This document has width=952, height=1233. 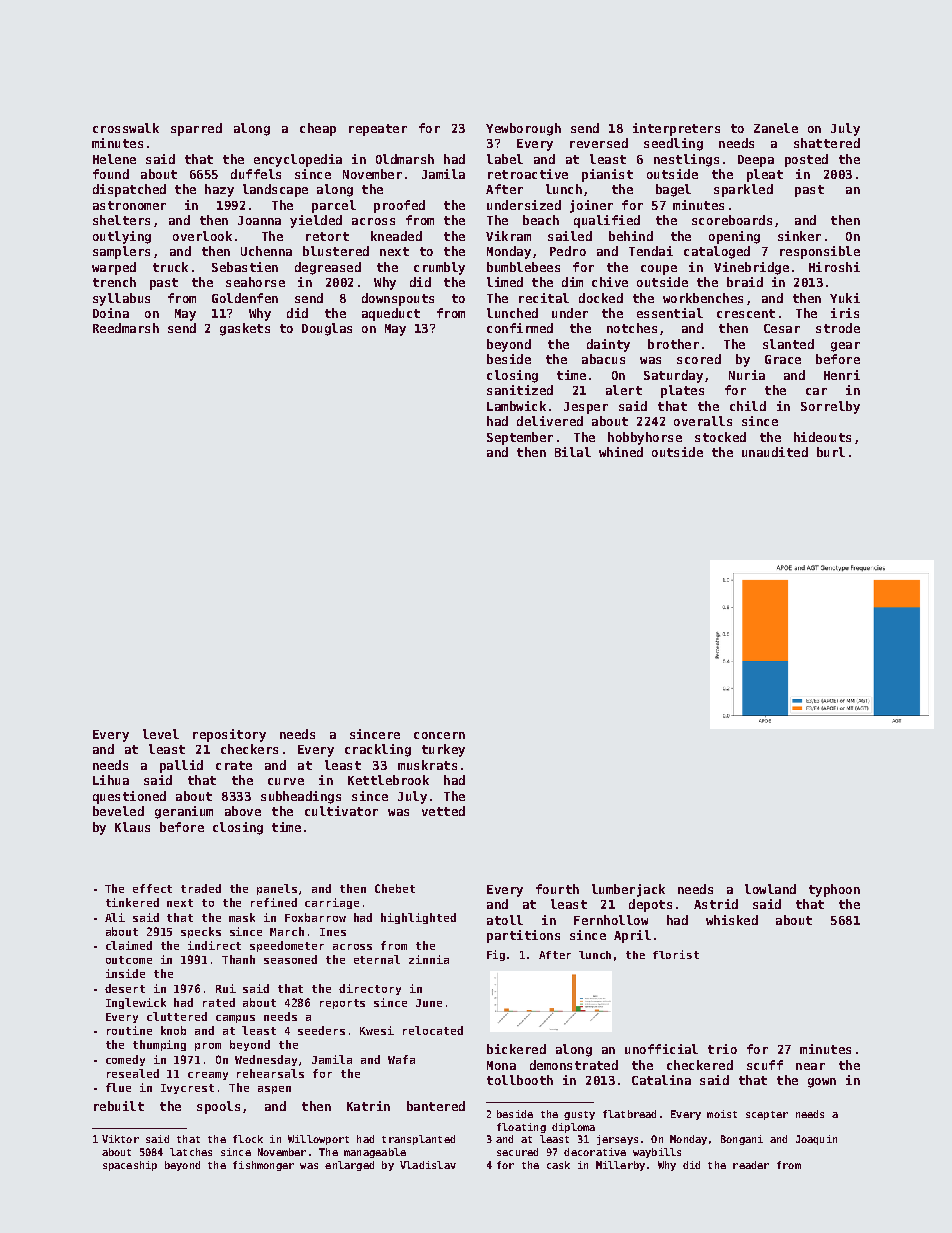 What do you see at coordinates (439, 735) in the document?
I see `concern` at bounding box center [439, 735].
